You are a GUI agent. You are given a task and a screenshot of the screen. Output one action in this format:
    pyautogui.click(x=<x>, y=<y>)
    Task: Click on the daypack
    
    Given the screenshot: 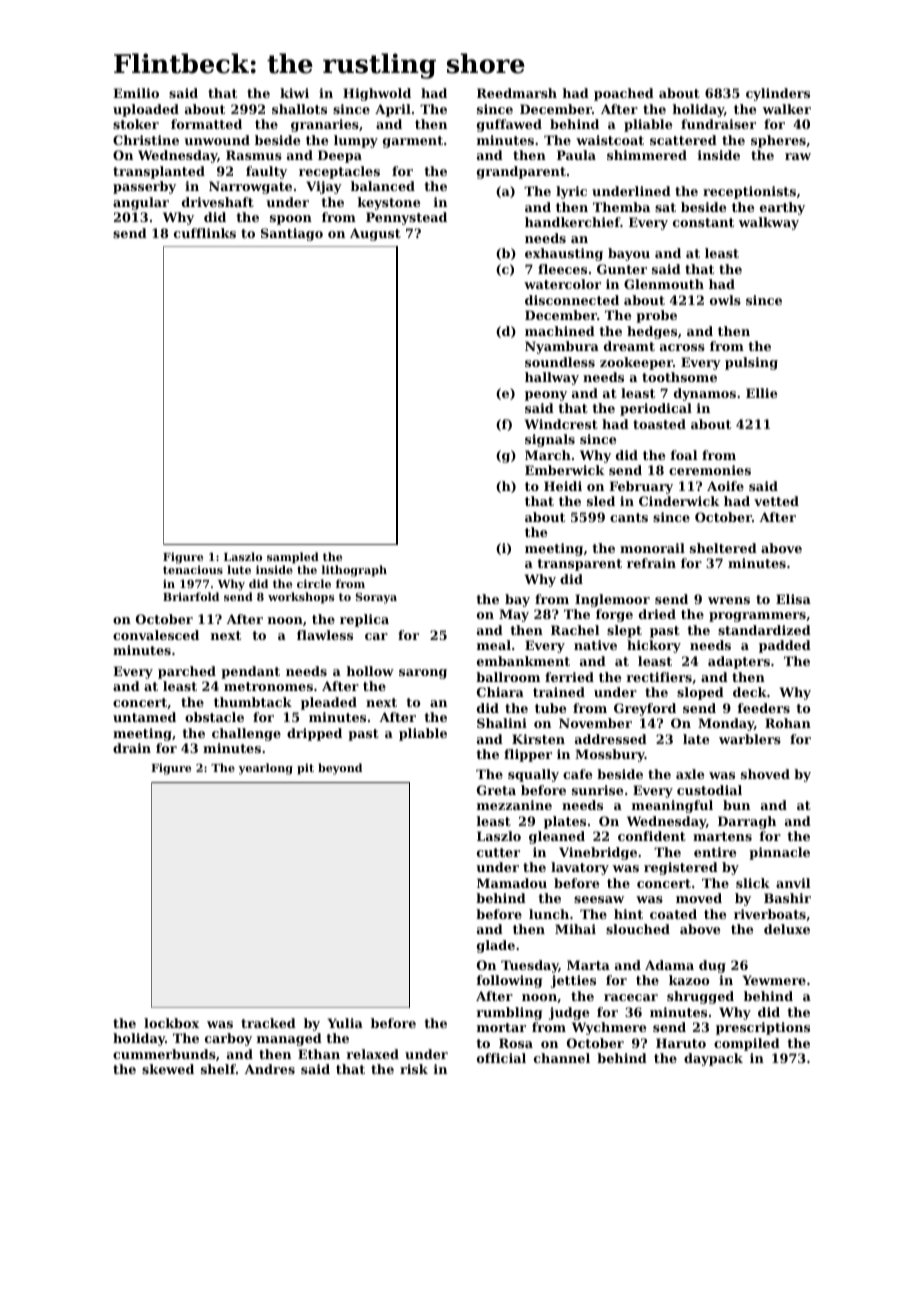 What is the action you would take?
    pyautogui.click(x=713, y=1059)
